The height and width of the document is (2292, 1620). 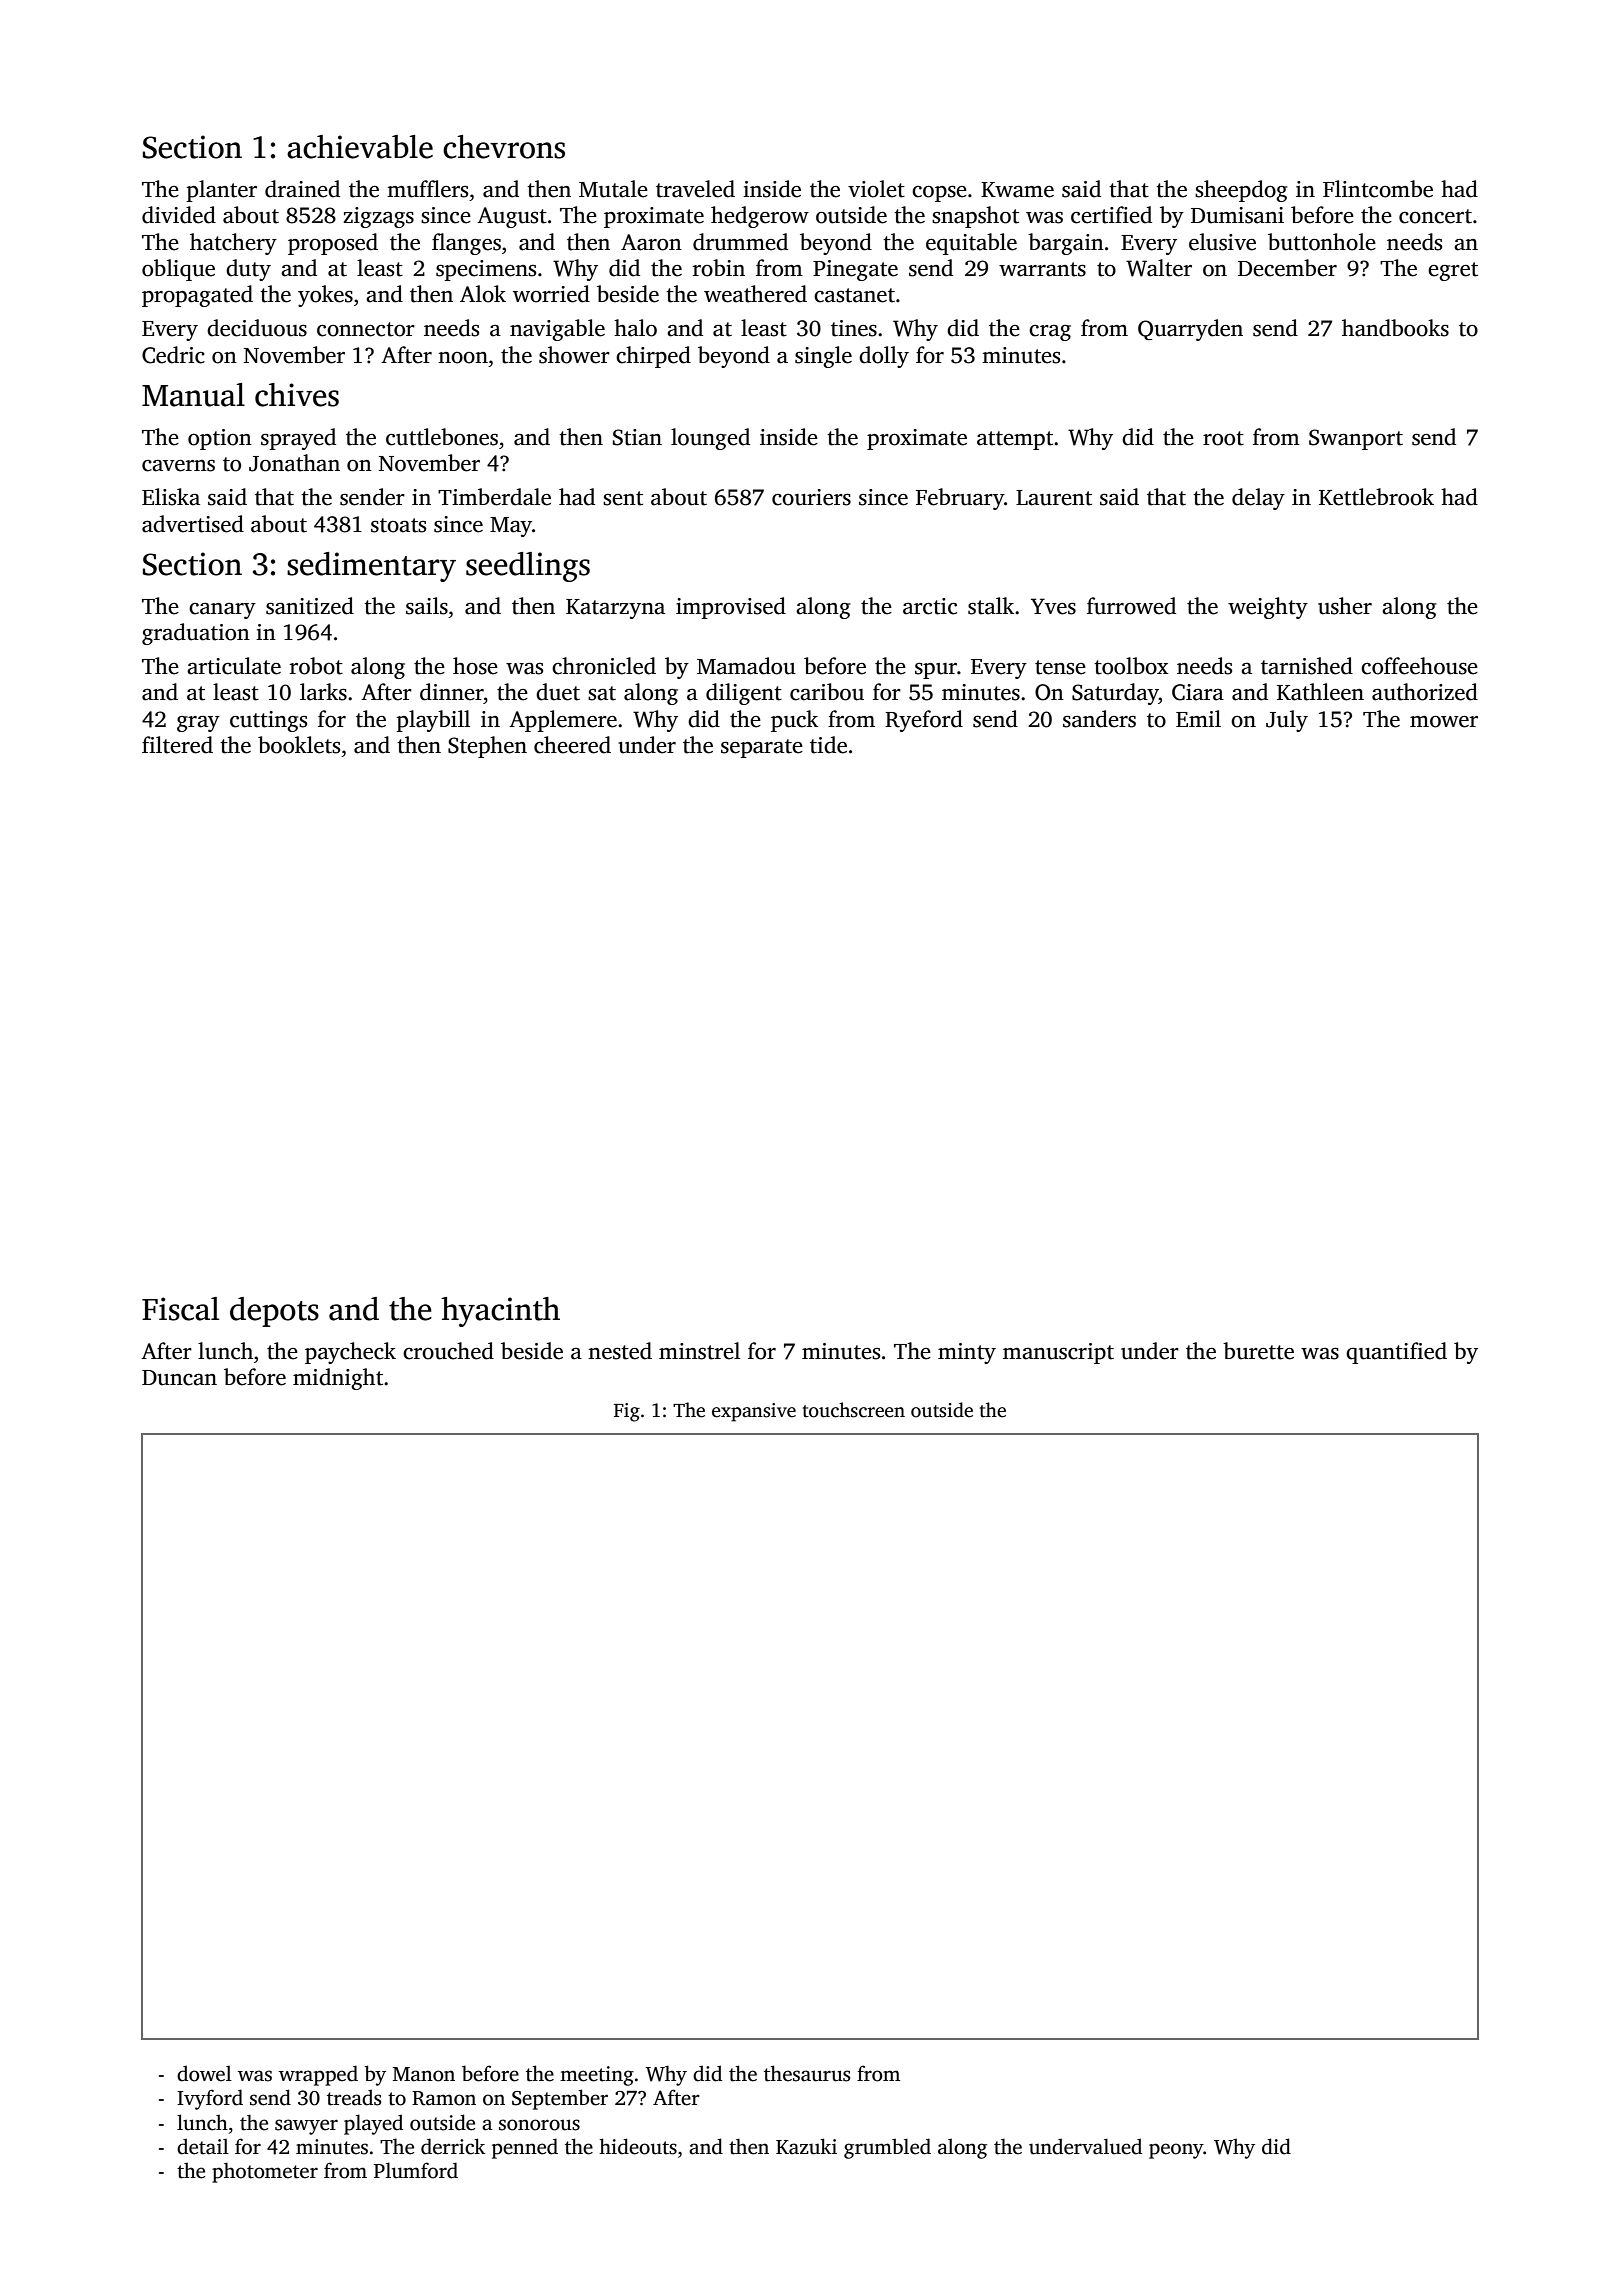 I want to click on chevrons, so click(x=504, y=147).
